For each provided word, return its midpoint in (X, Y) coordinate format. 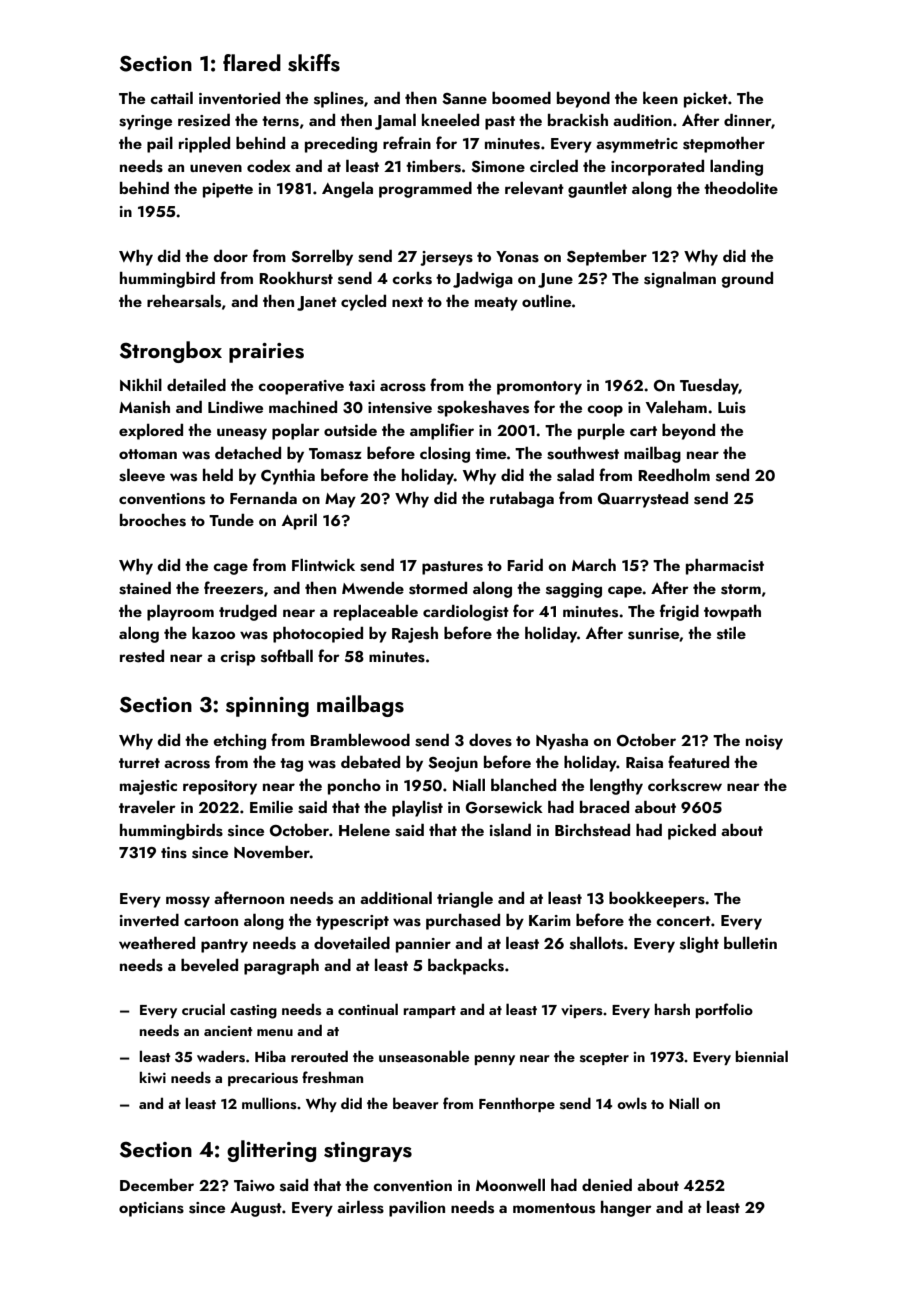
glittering (271, 1151)
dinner (747, 120)
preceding (341, 145)
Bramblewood (360, 740)
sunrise (654, 634)
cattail (171, 98)
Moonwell (510, 1185)
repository (220, 787)
